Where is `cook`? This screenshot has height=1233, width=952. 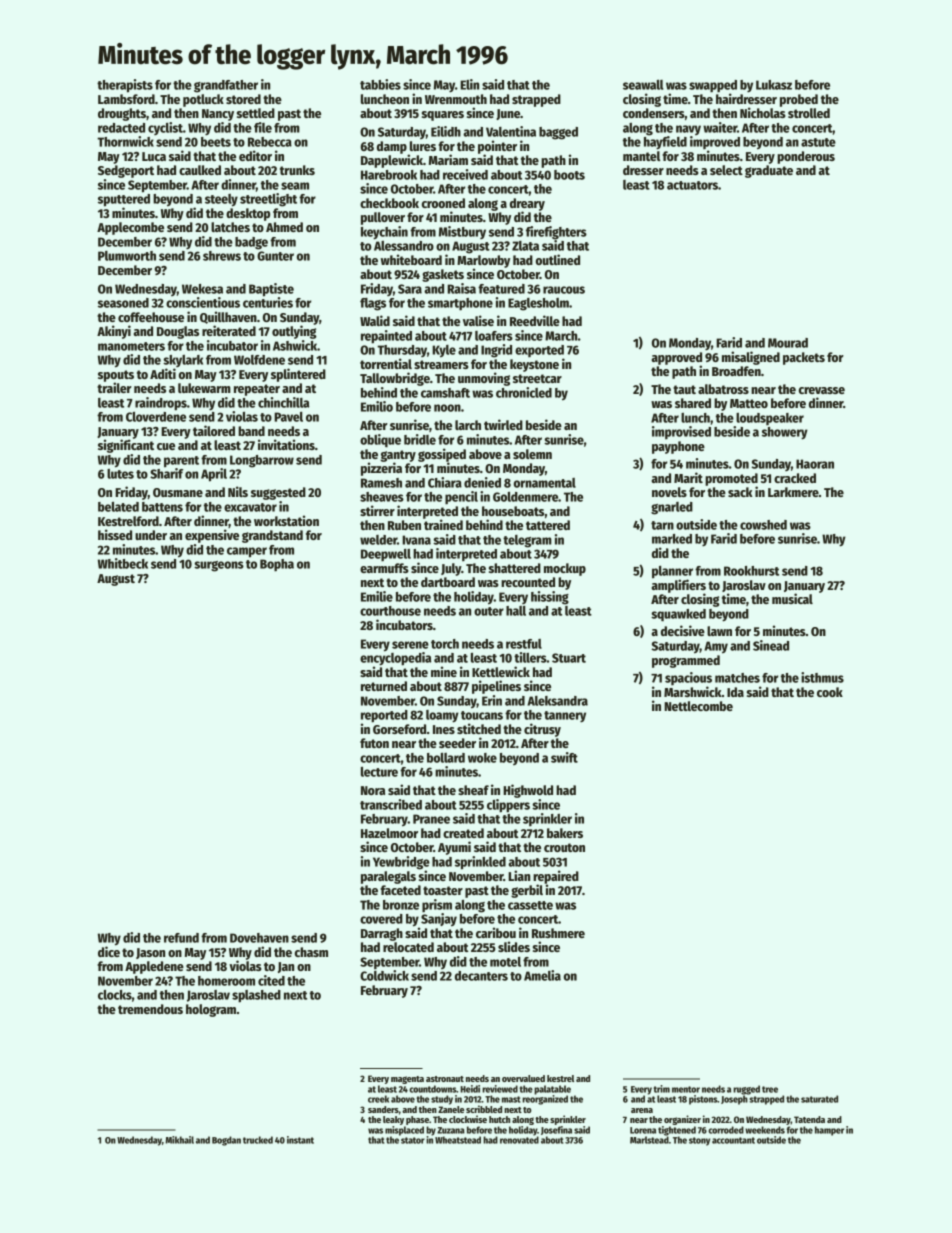 cook is located at coordinates (830, 692).
